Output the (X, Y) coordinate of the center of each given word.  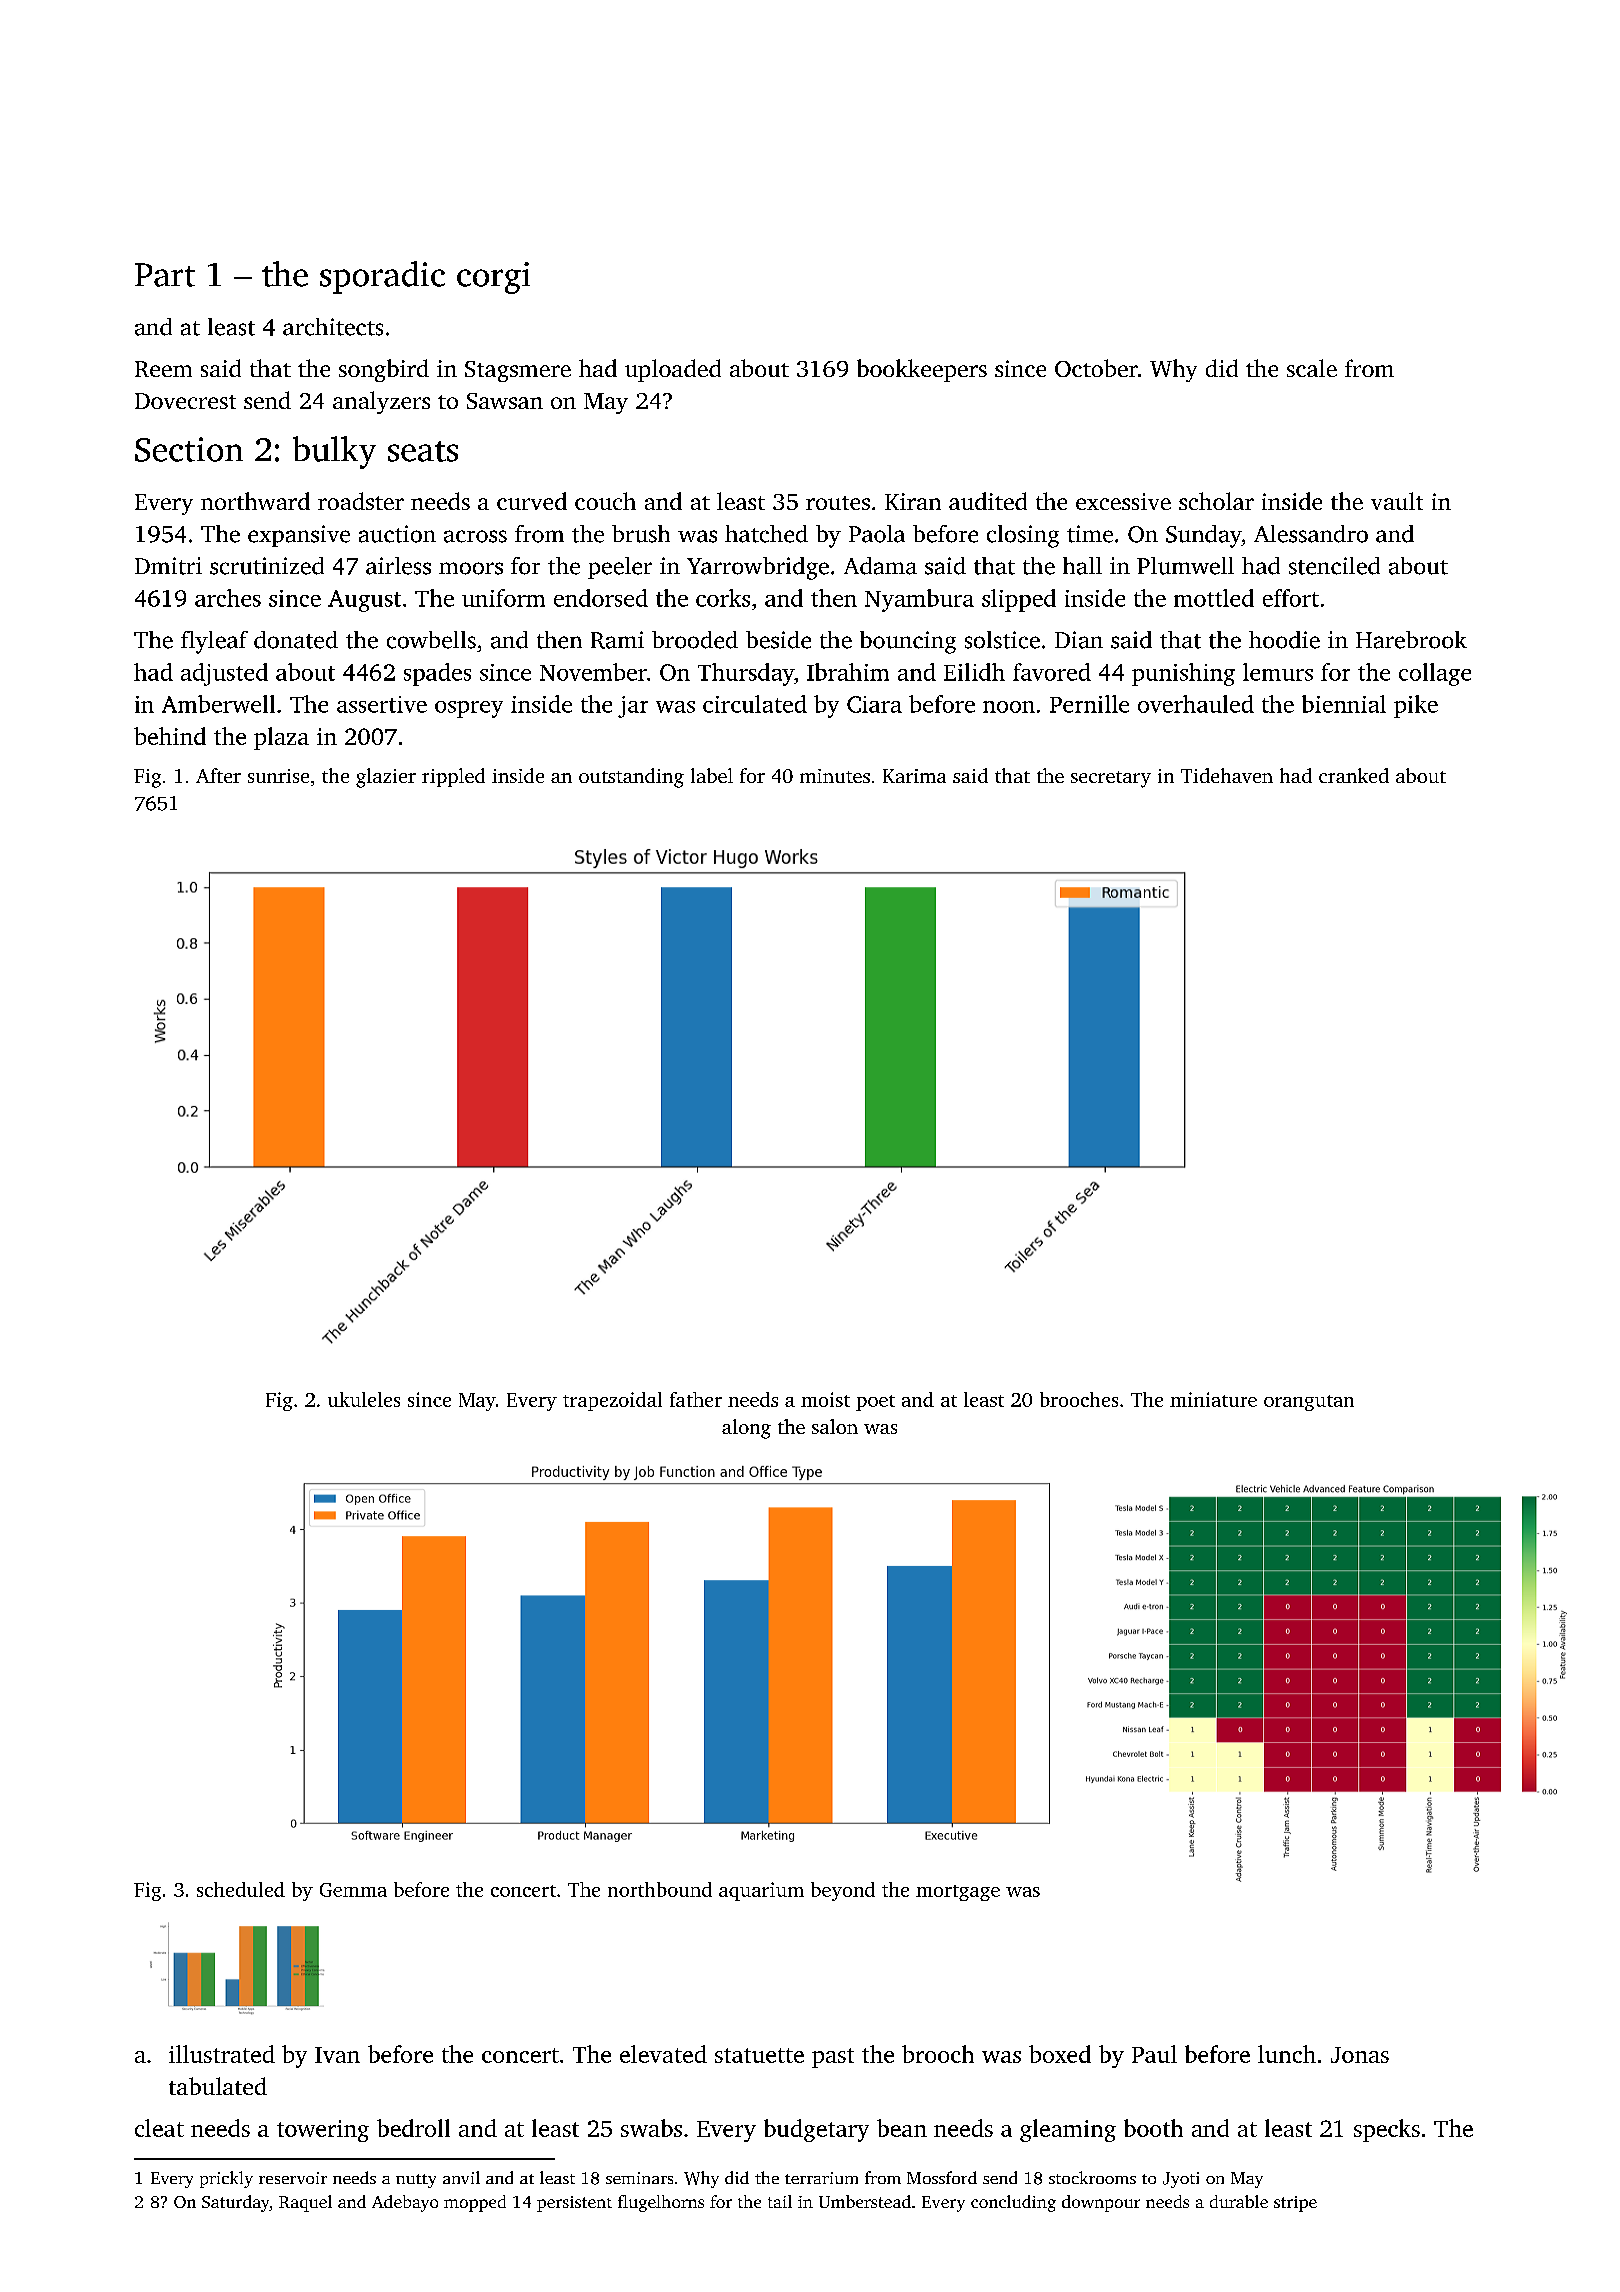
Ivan (337, 2055)
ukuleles (364, 1399)
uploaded (673, 370)
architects (333, 327)
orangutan (1309, 1403)
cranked (1354, 775)
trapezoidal (612, 1401)
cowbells (431, 640)
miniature (1213, 1399)
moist (825, 1399)
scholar (1216, 501)
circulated (755, 704)
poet (875, 1403)
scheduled (241, 1889)
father (696, 1399)
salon (835, 1426)
